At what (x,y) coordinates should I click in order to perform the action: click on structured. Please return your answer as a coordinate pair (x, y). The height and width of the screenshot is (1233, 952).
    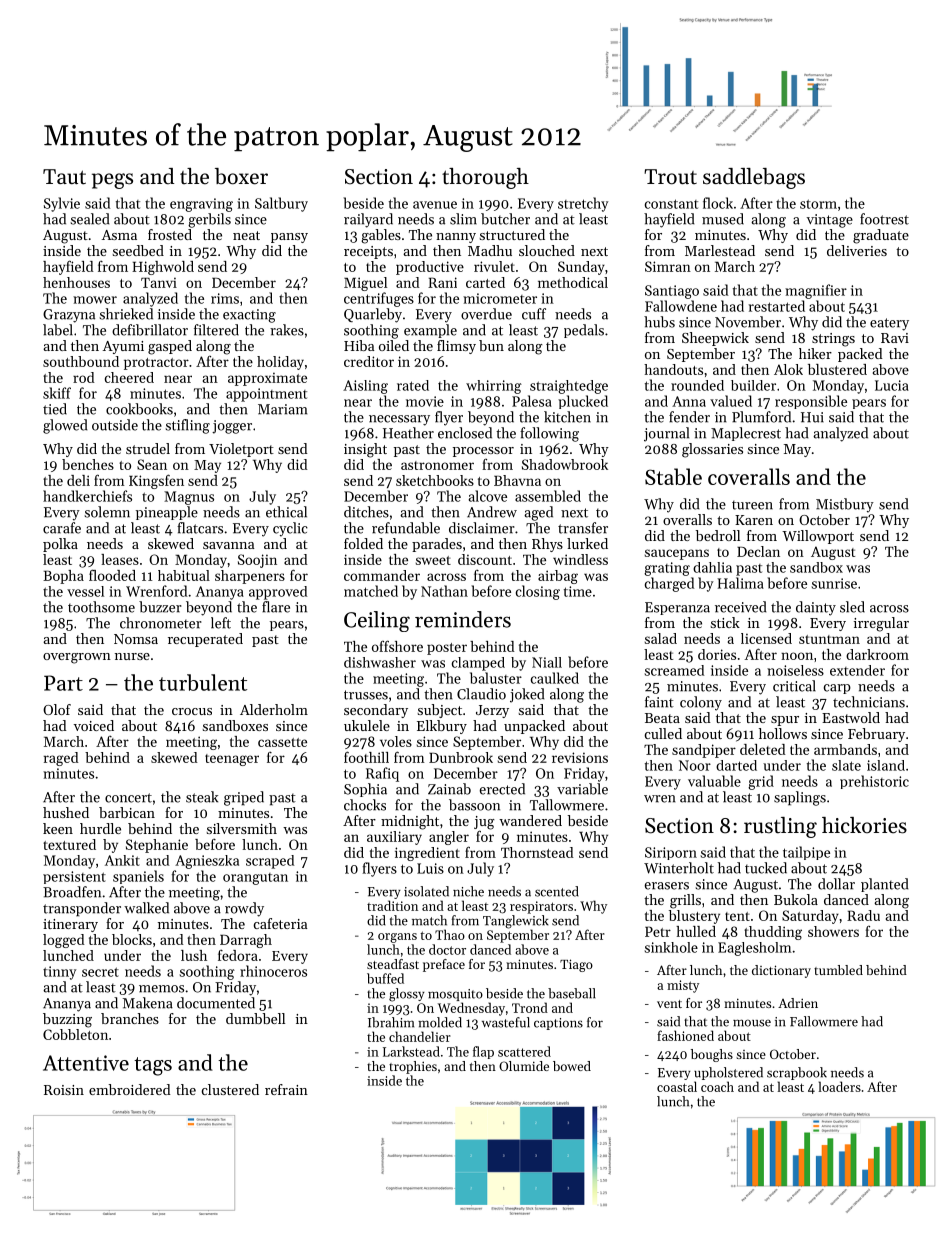
    Looking at the image, I should click on (512, 234).
